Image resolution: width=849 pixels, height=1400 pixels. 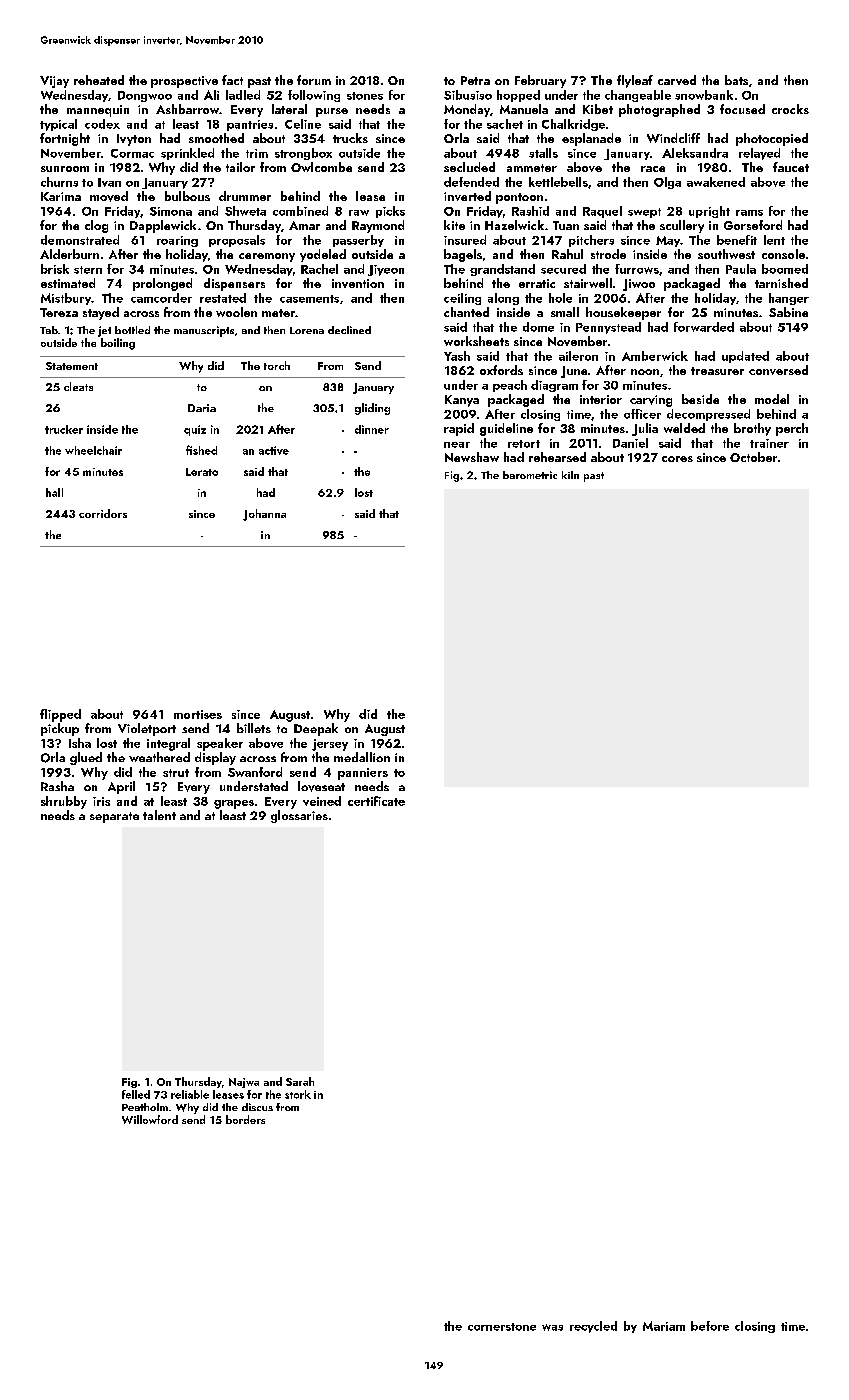 I want to click on corridors, so click(x=103, y=513).
